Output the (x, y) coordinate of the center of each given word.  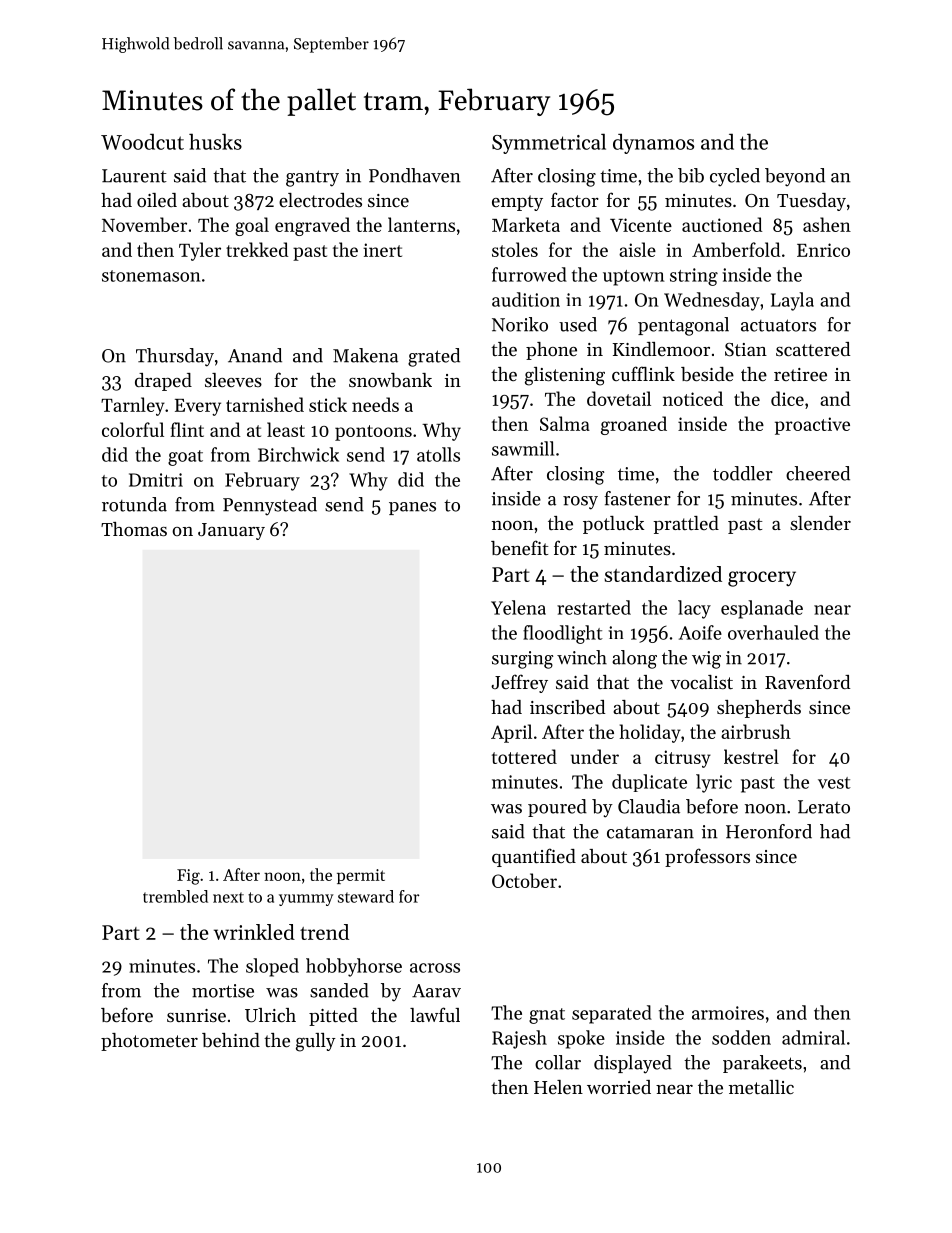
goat (185, 458)
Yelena (518, 607)
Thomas (134, 529)
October (524, 880)
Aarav (436, 991)
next (228, 897)
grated (434, 357)
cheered (818, 473)
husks (215, 141)
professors (707, 857)
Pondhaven (415, 175)
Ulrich (270, 1015)
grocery (762, 579)
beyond (795, 177)
